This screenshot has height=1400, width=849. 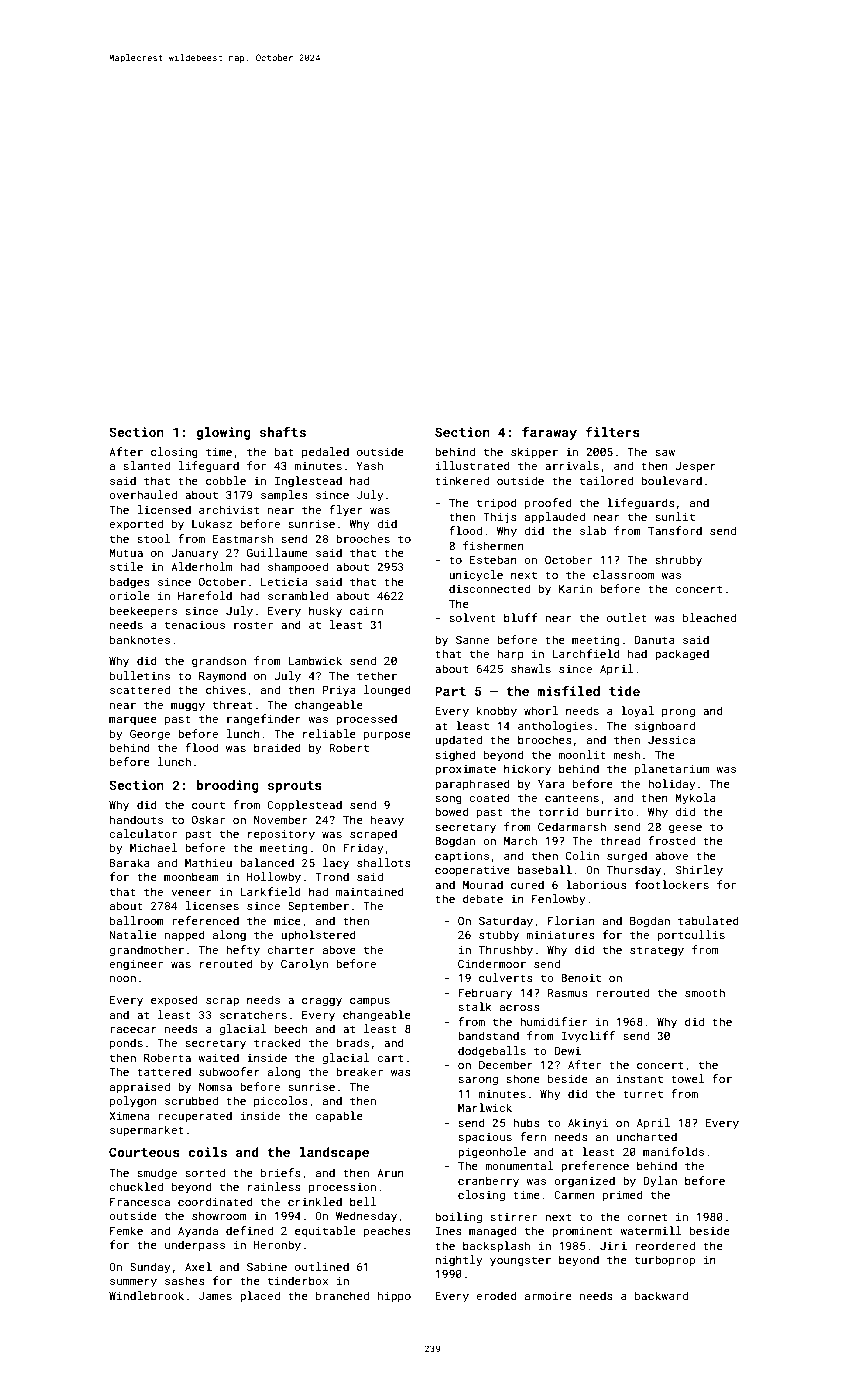 I want to click on manifolds, so click(x=673, y=1151).
